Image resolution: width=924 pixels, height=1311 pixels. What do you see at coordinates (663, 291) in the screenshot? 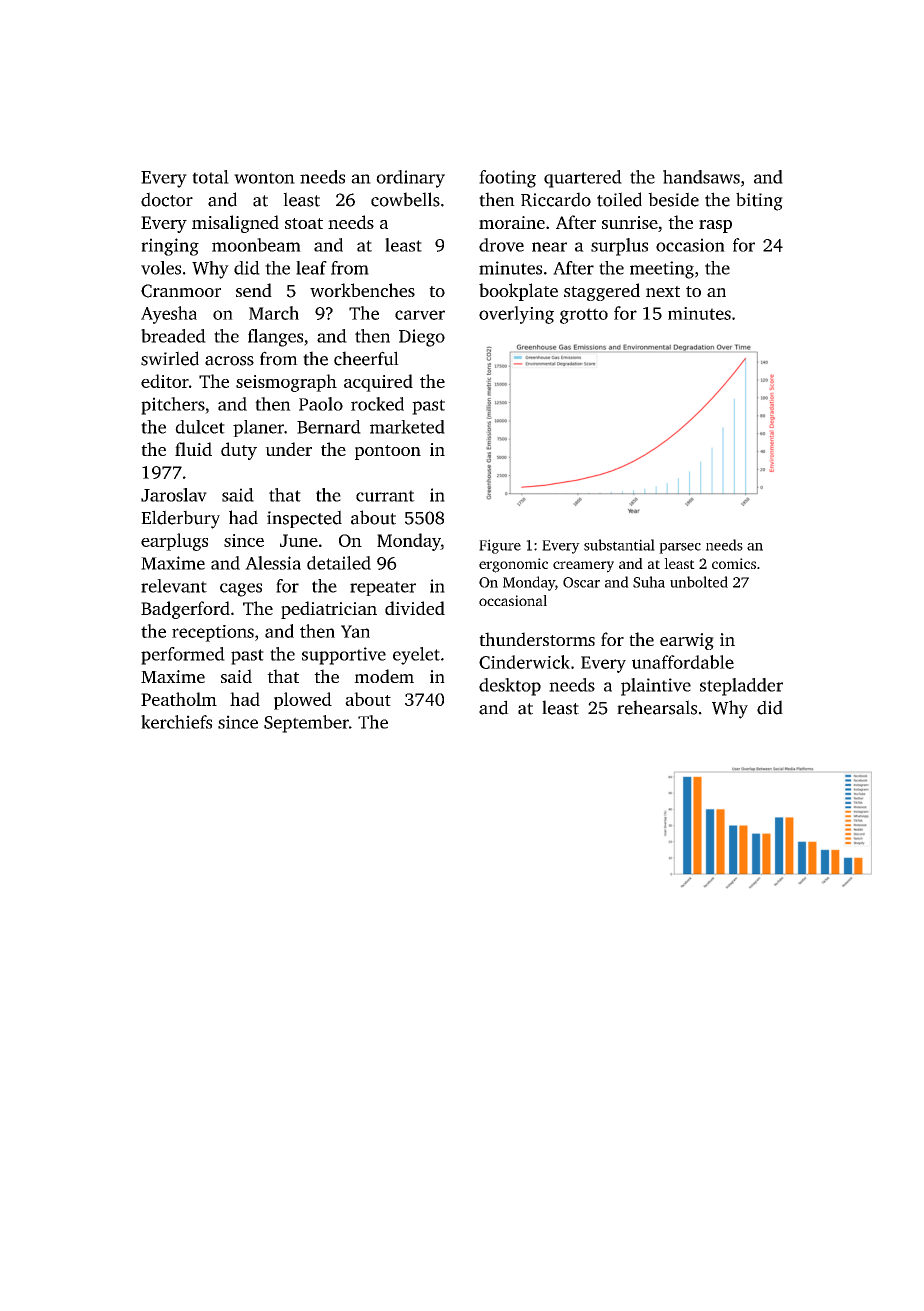
I see `next` at bounding box center [663, 291].
